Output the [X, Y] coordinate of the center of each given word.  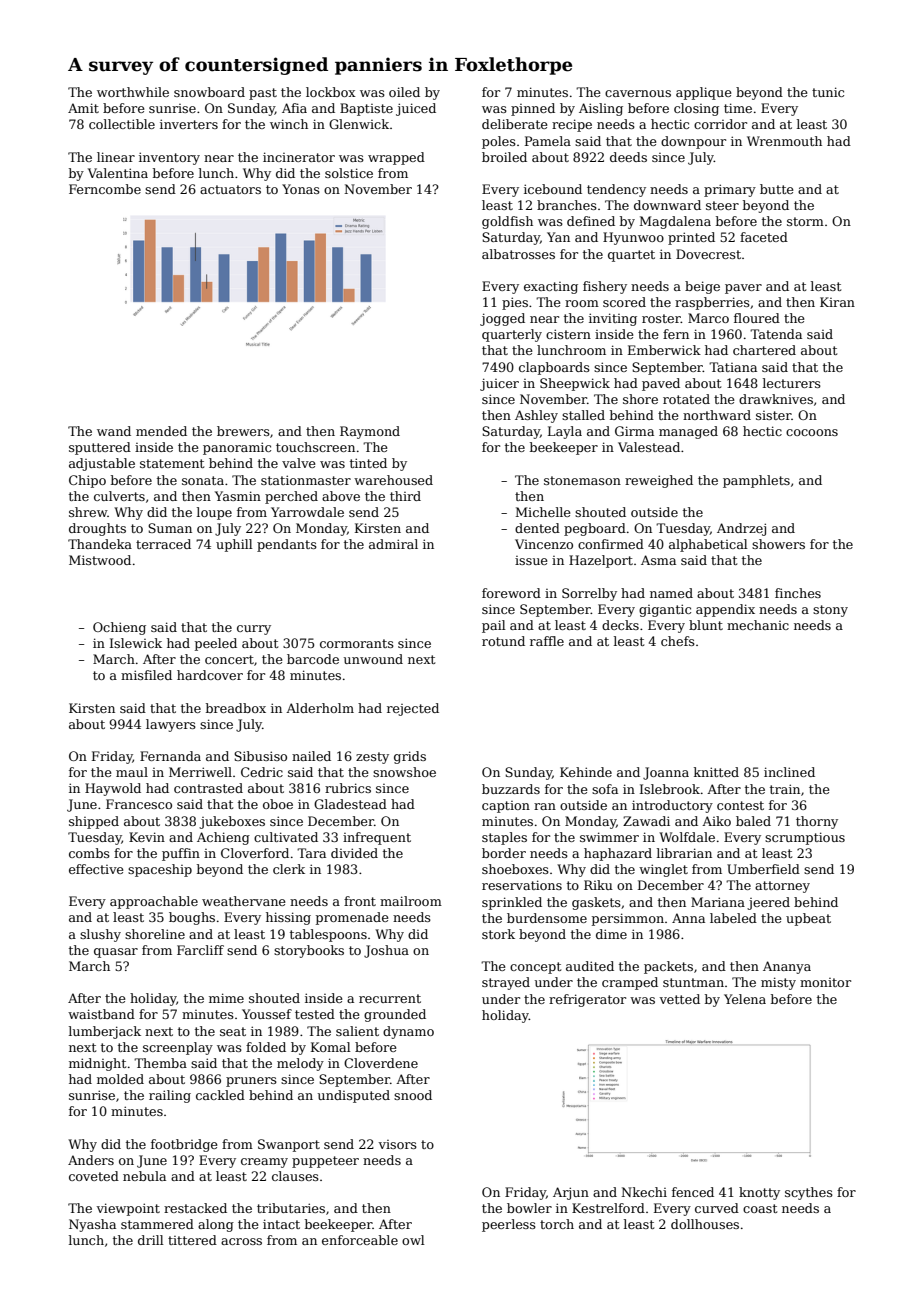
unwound [373, 659]
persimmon [628, 919]
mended [161, 431]
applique [704, 93]
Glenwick [359, 124]
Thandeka [100, 544]
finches [798, 593]
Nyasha [92, 1225]
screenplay [178, 1048]
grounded [395, 1015]
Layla [565, 432]
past [263, 94]
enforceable [360, 1240]
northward [717, 415]
